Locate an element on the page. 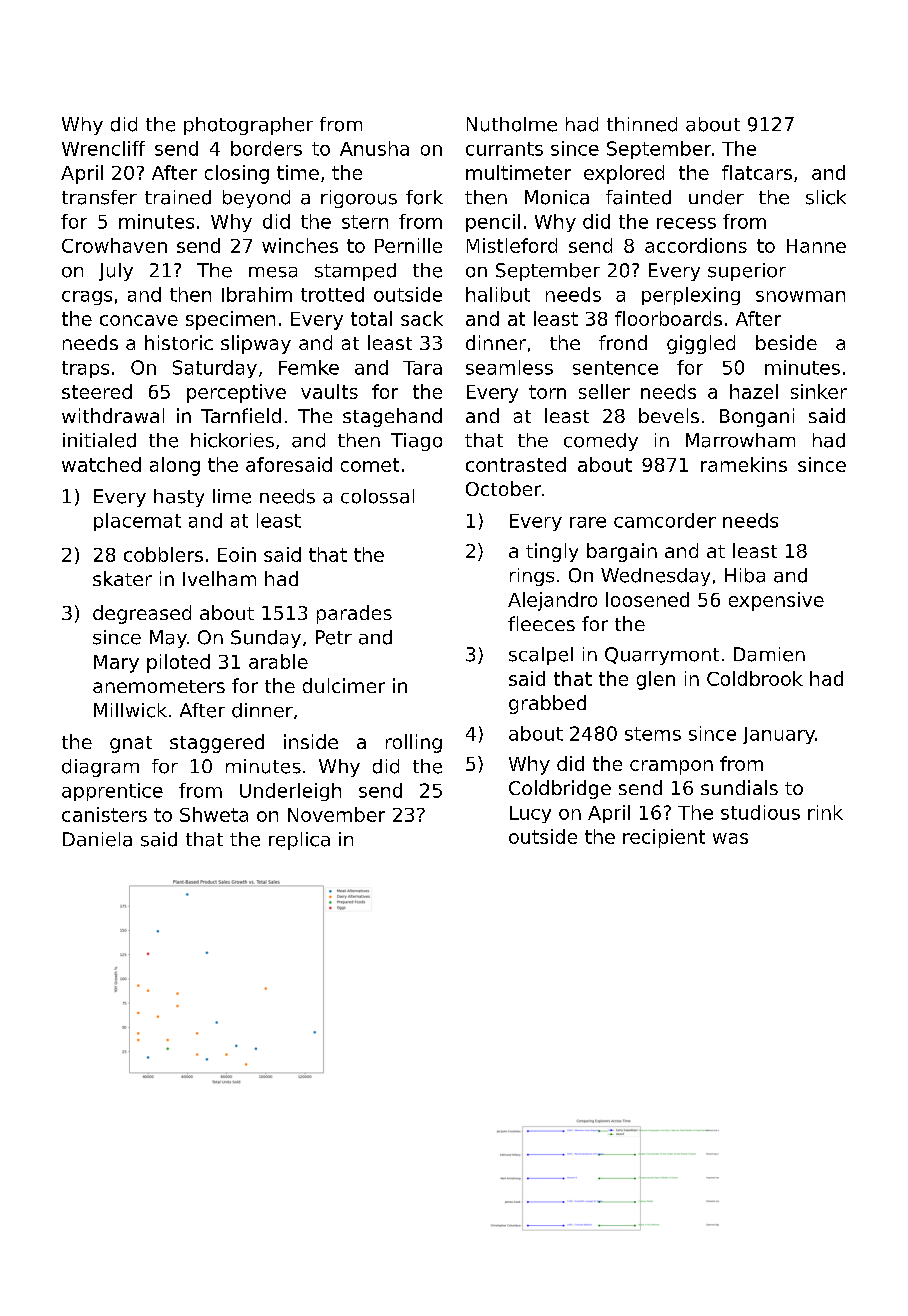 The width and height of the document is (908, 1316). Bongani is located at coordinates (757, 417).
